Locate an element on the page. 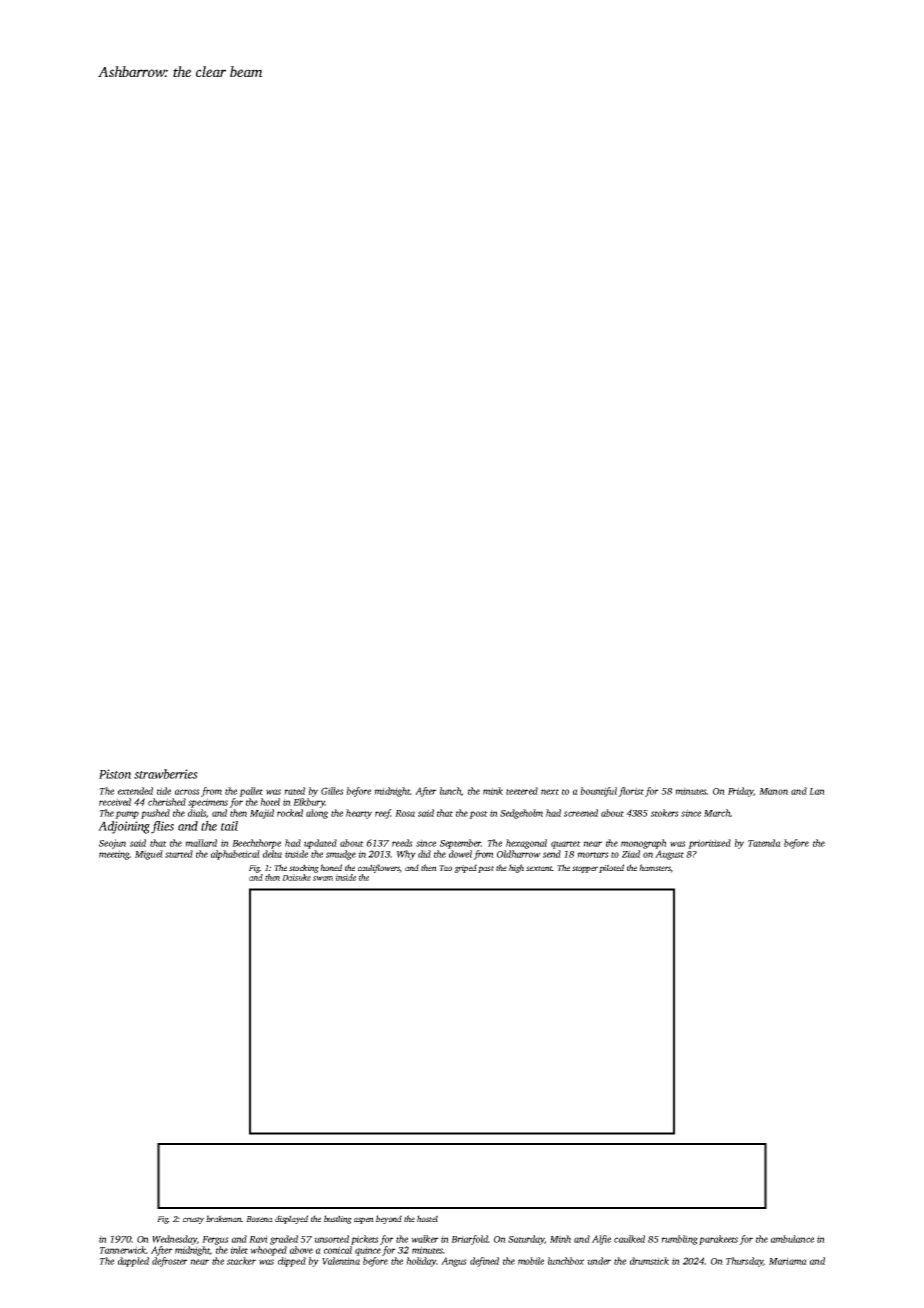 Image resolution: width=924 pixels, height=1308 pixels. past is located at coordinates (486, 869).
